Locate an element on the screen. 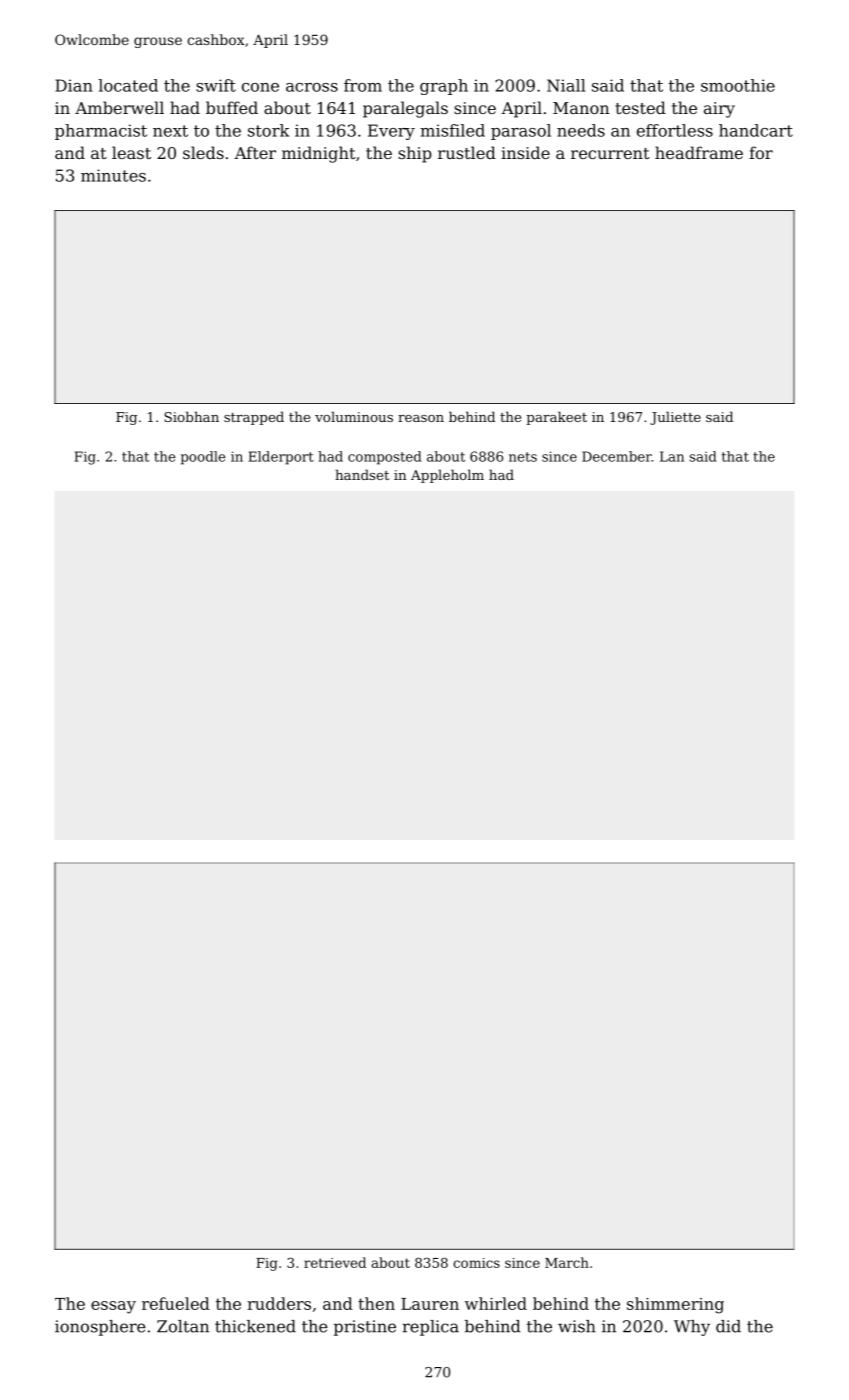 The image size is (849, 1400). poodle is located at coordinates (203, 458).
